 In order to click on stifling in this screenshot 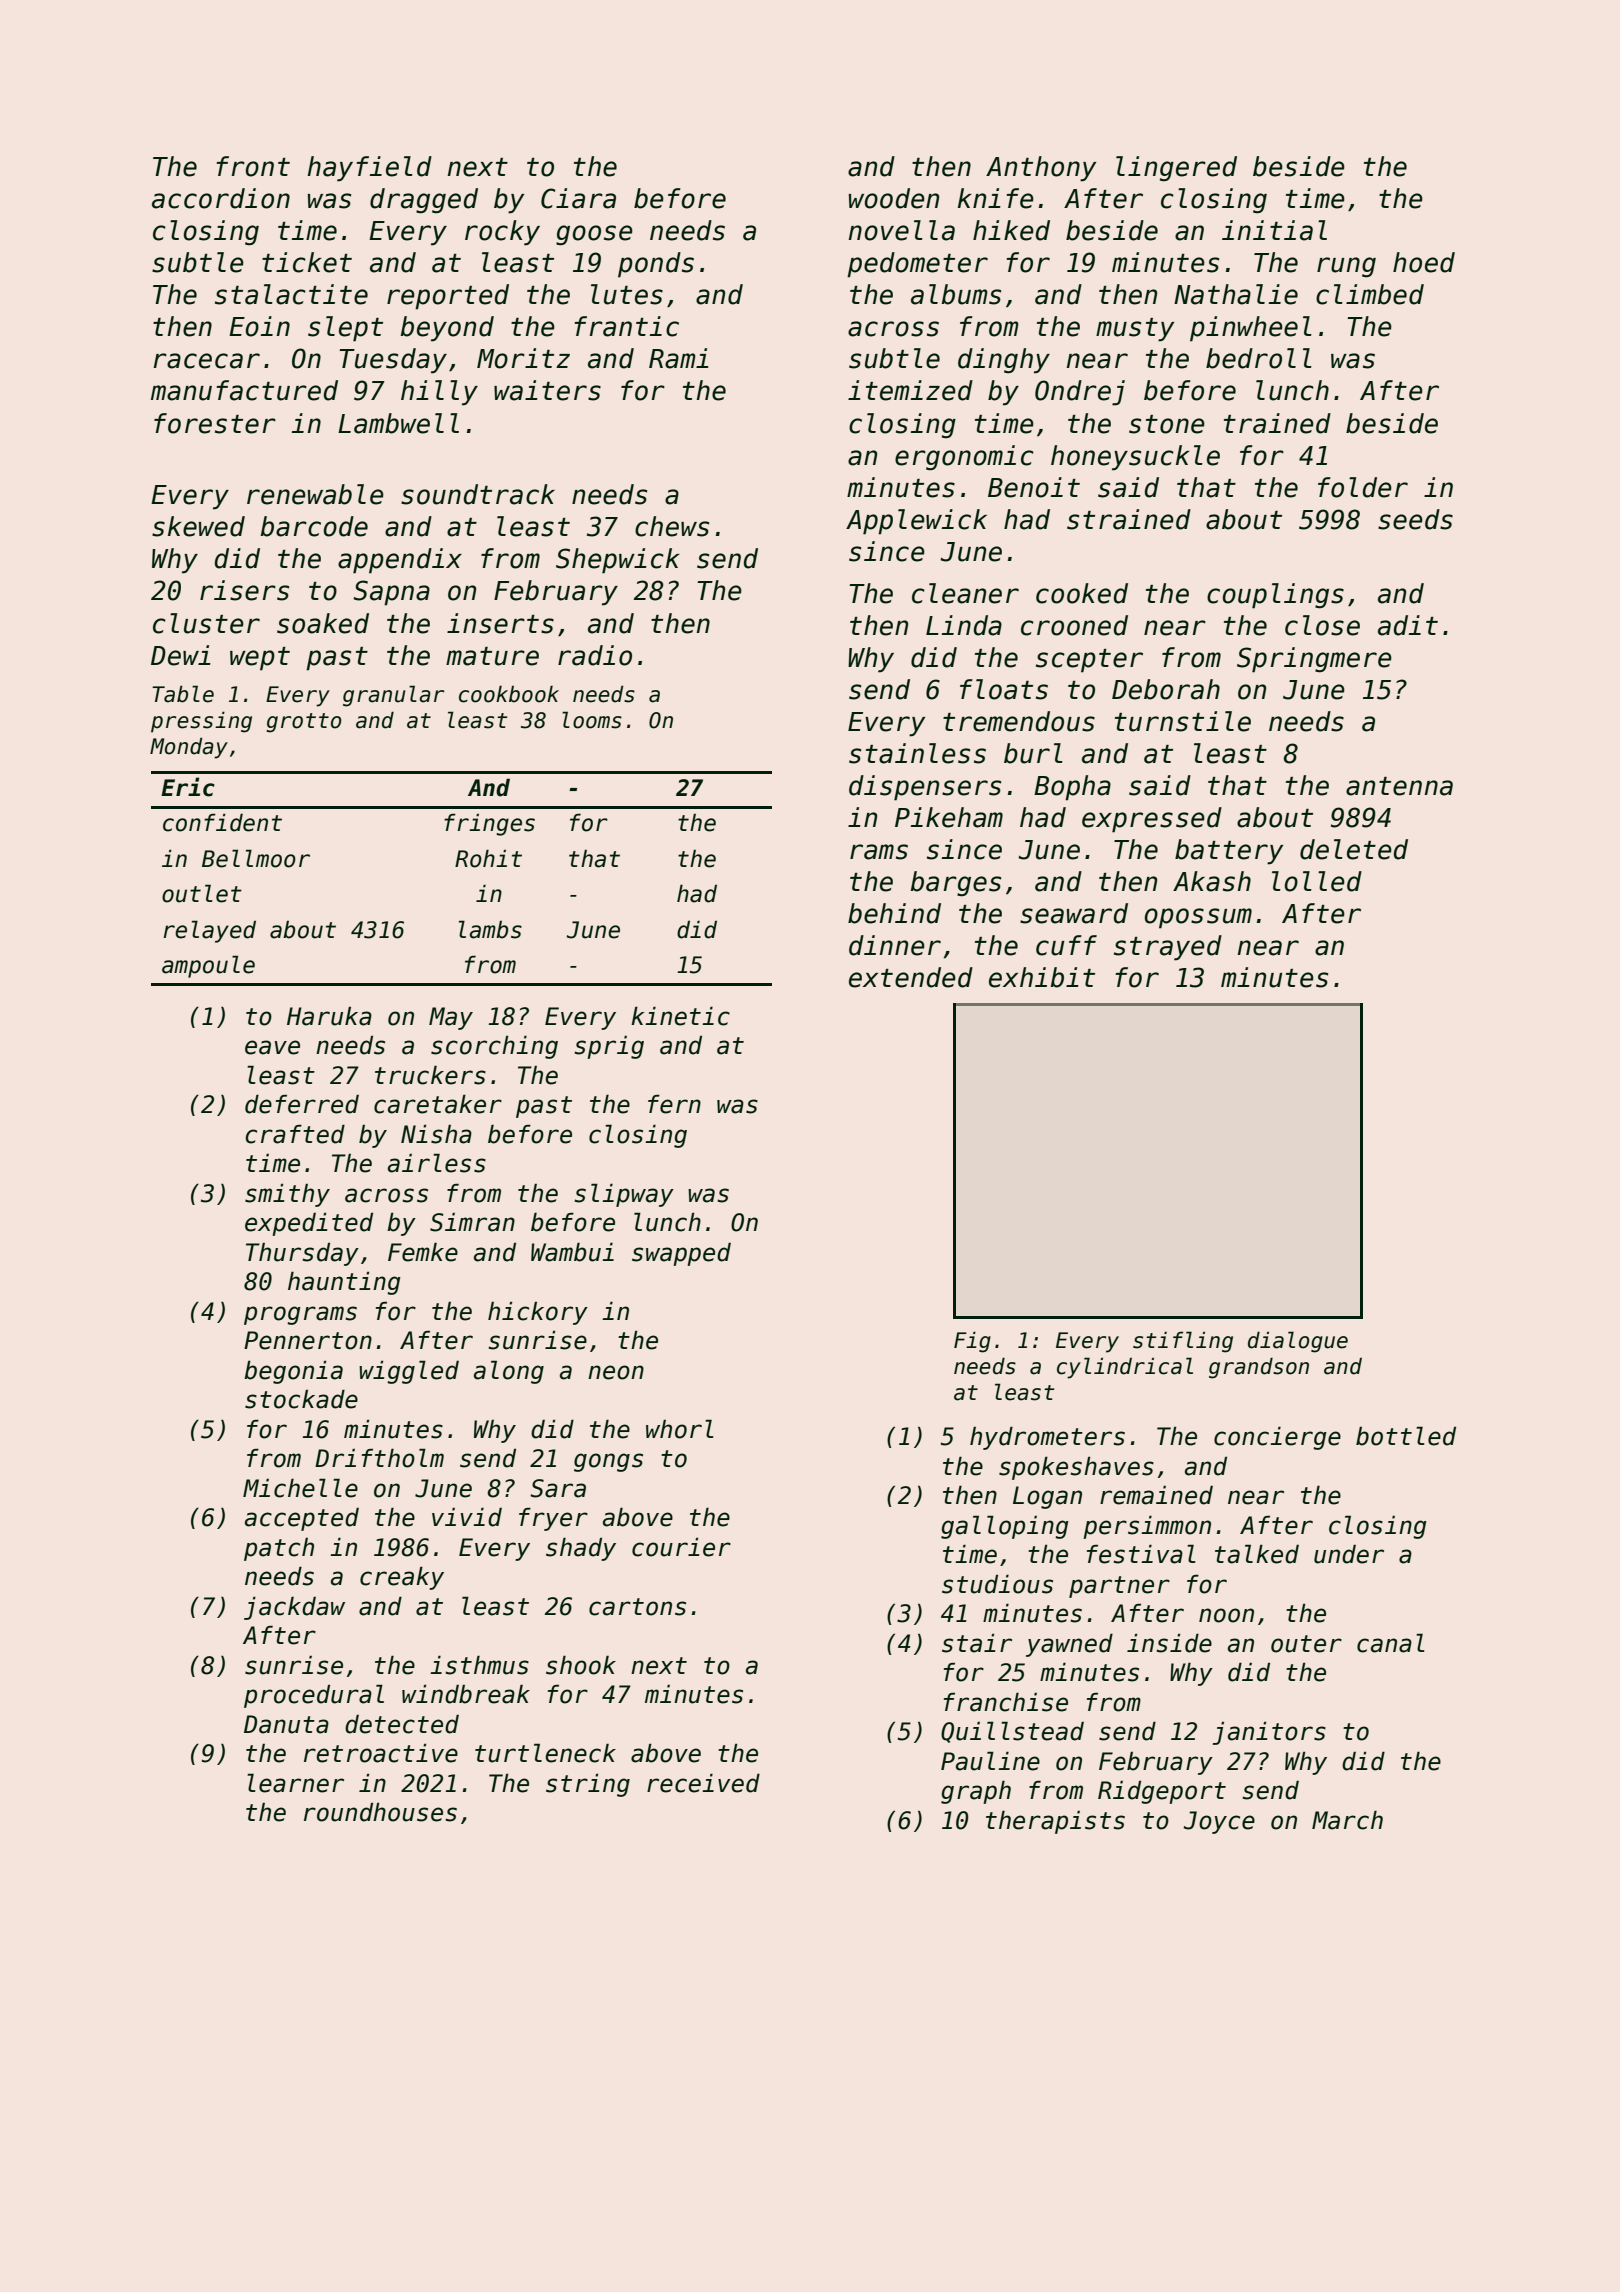, I will do `click(1183, 1342)`.
